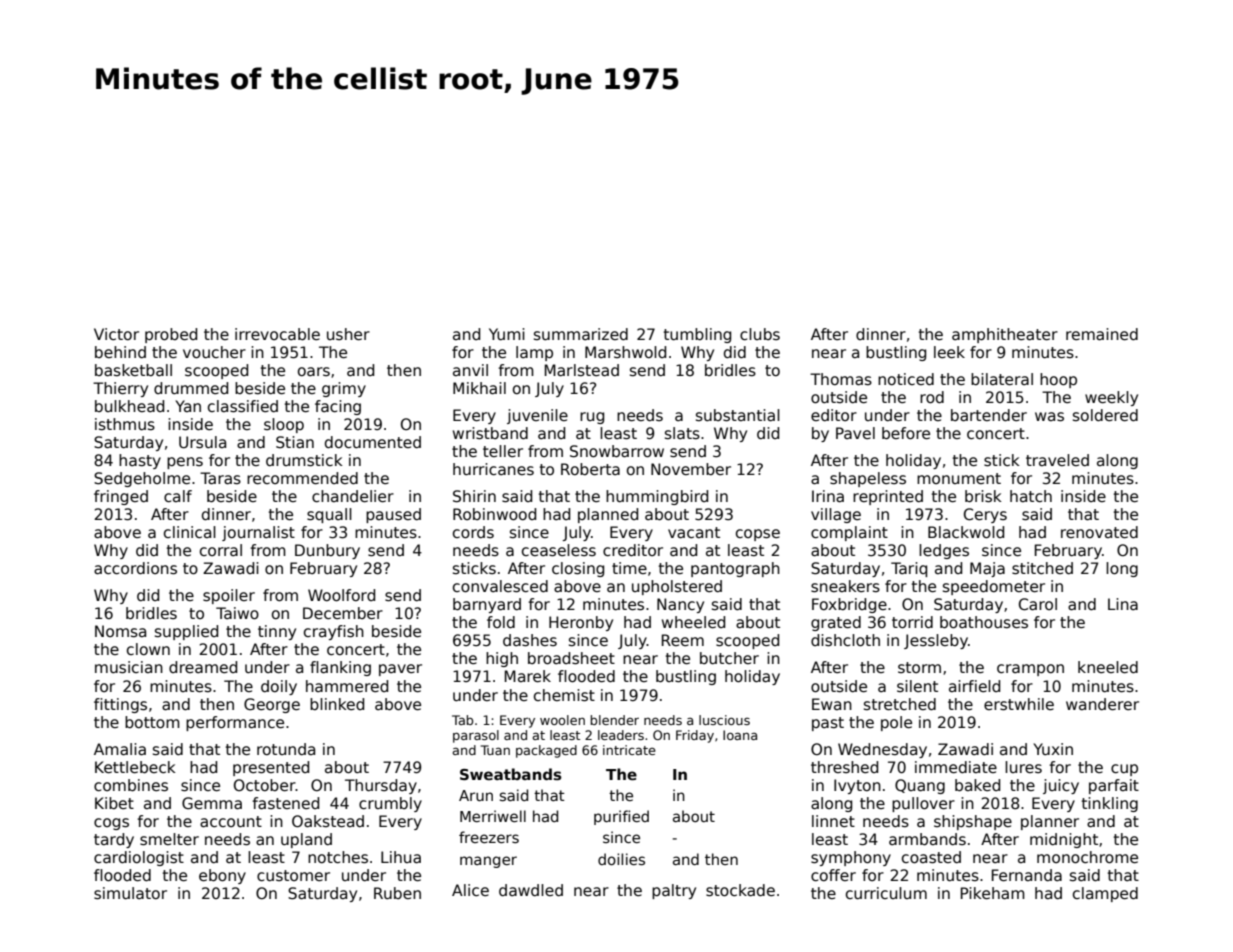 The image size is (1233, 952). What do you see at coordinates (868, 479) in the screenshot?
I see `shapeless` at bounding box center [868, 479].
